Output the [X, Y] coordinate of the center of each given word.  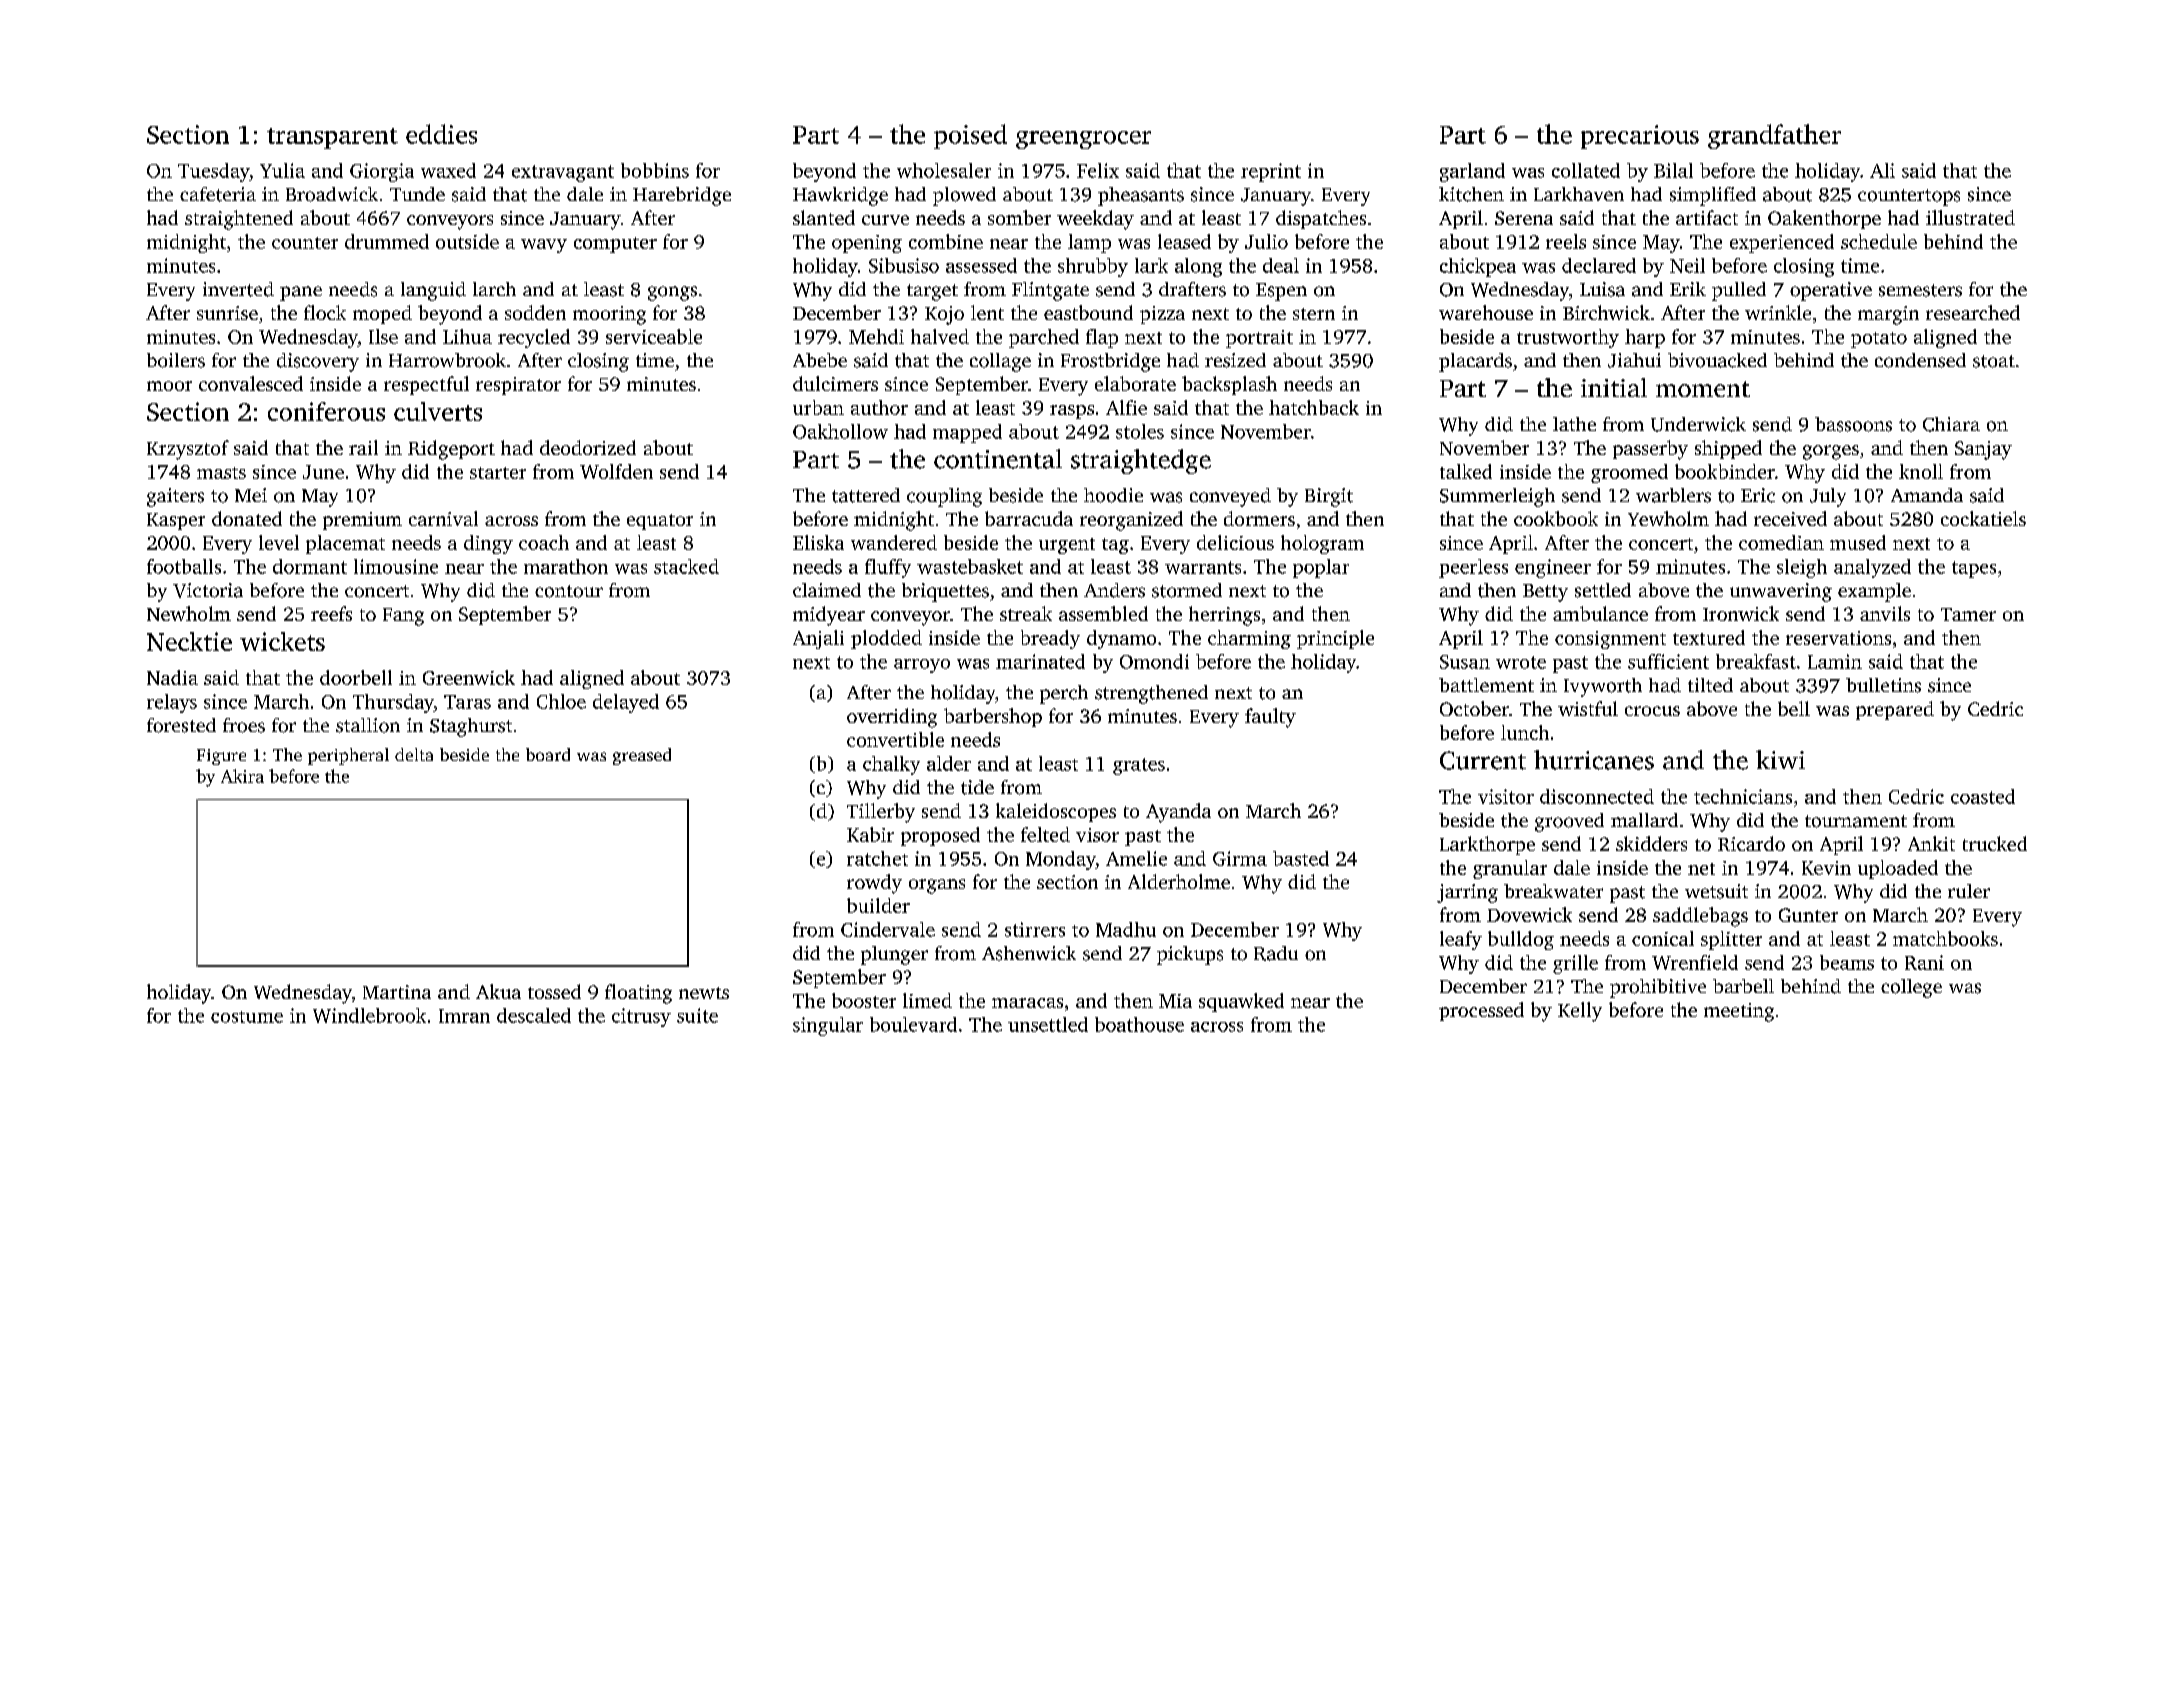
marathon [566, 566]
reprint [1271, 172]
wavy [544, 246]
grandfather [1774, 136]
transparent [332, 138]
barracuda [1029, 518]
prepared [1895, 710]
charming [1249, 639]
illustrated [1970, 217]
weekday [1095, 220]
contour [569, 591]
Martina [397, 992]
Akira [242, 776]
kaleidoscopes [1056, 812]
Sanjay [1983, 450]
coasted [1983, 796]
